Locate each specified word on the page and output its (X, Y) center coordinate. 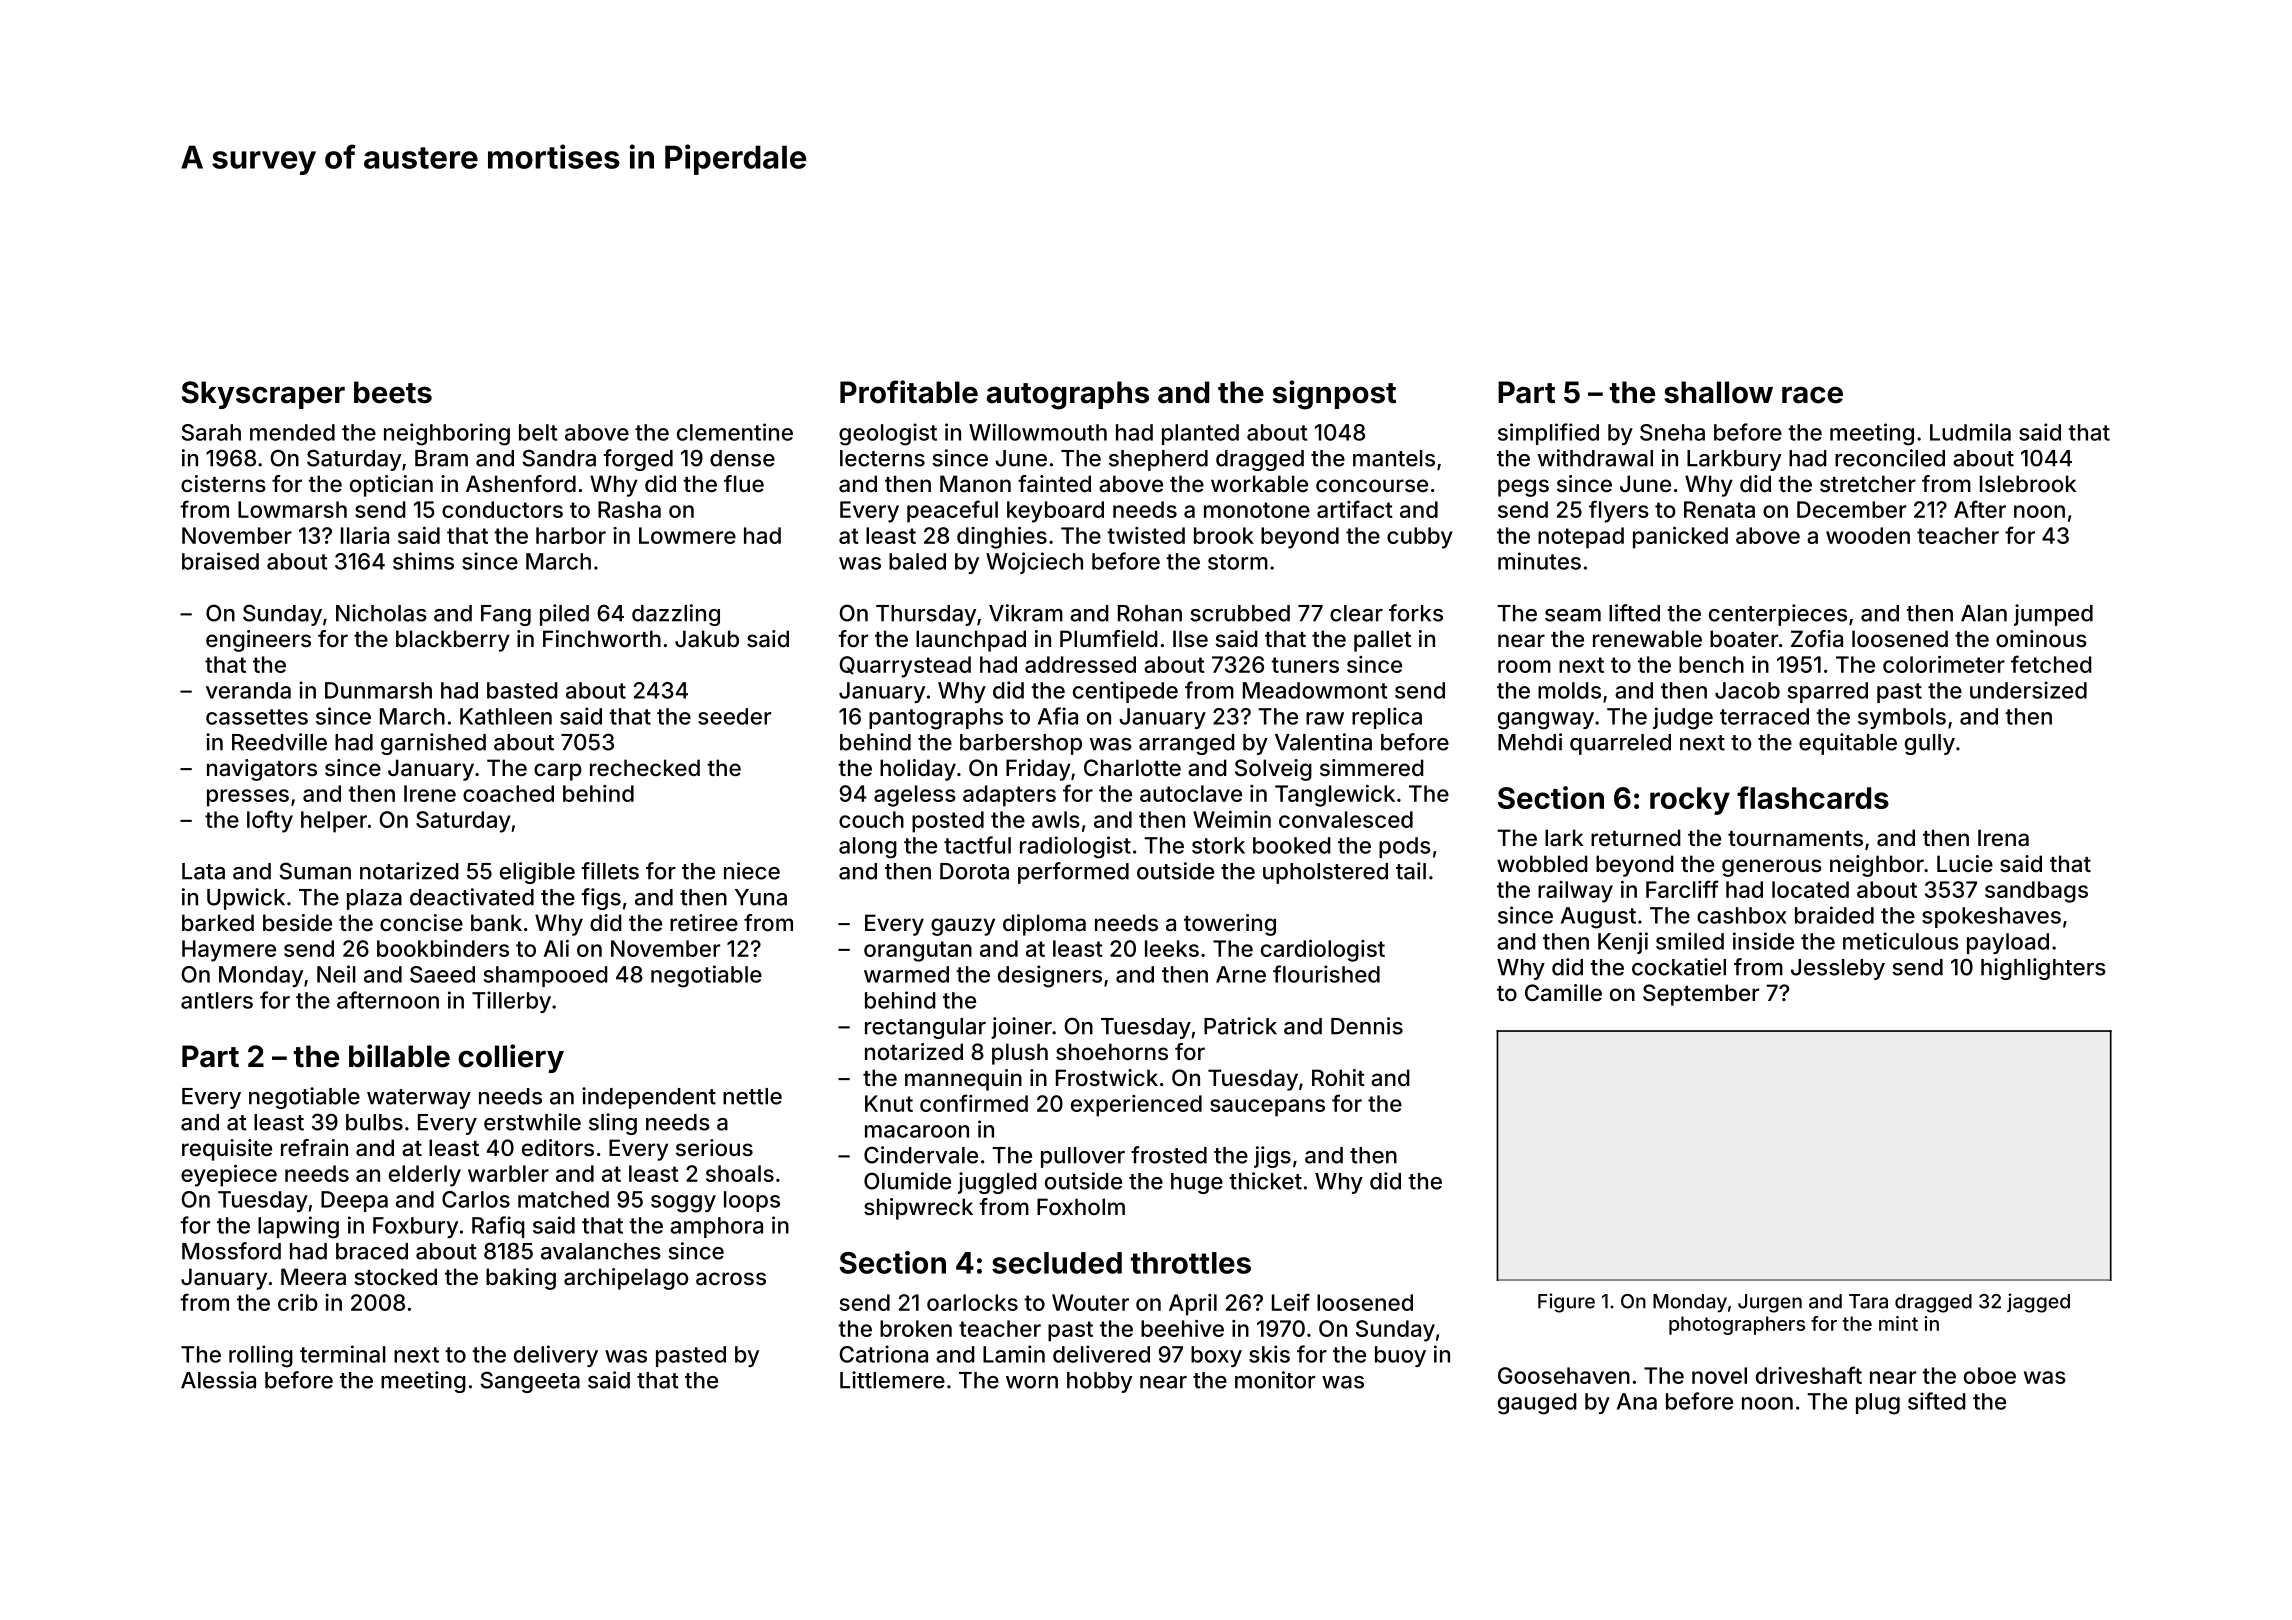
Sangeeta (530, 1382)
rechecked (645, 767)
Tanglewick (1335, 796)
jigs (1272, 1157)
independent (649, 1098)
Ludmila (1970, 432)
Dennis (1367, 1026)
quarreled (1620, 744)
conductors (502, 509)
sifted (1937, 1401)
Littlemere (892, 1380)
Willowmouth (1038, 432)
